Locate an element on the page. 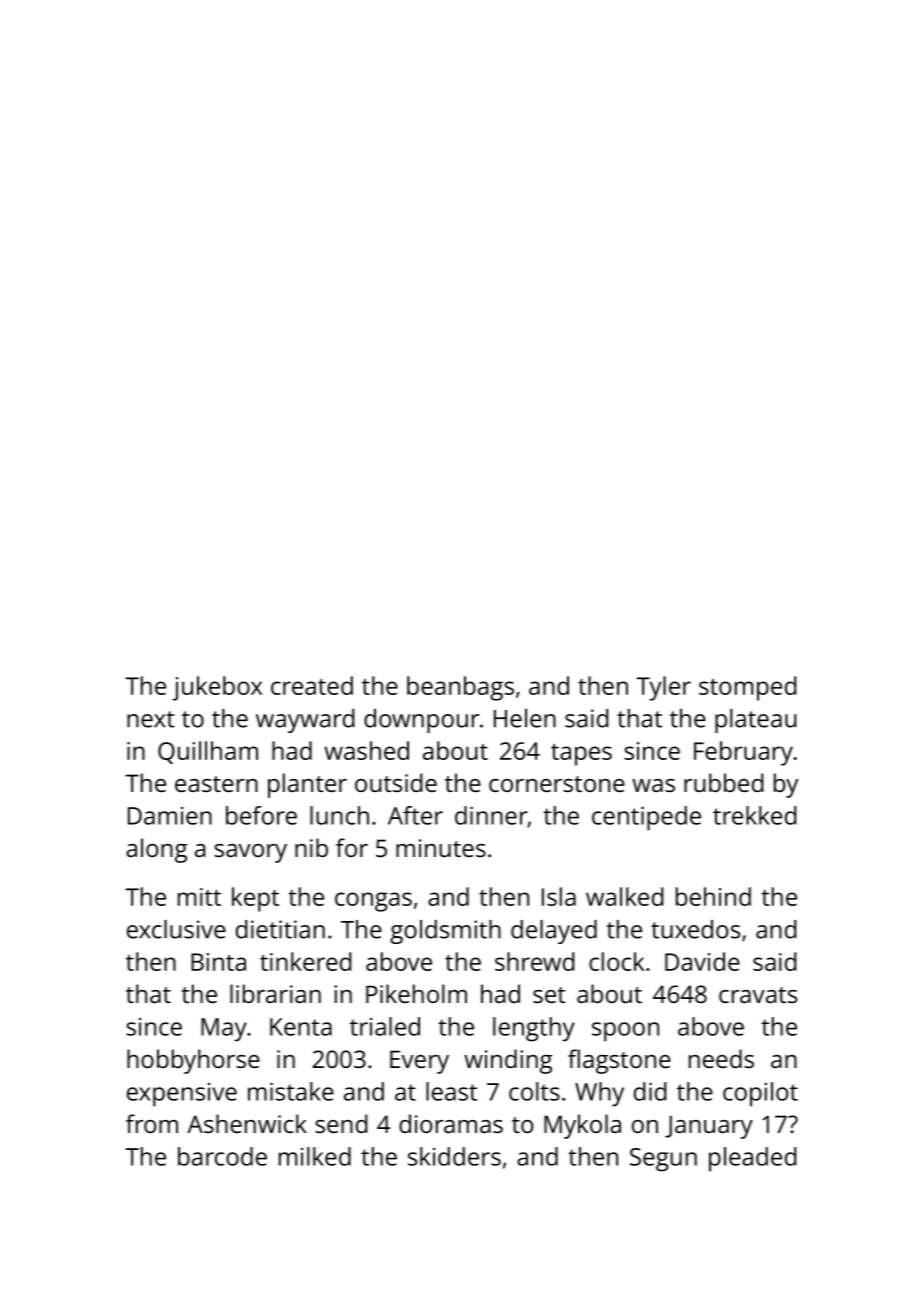 The height and width of the image is (1311, 924). spoon is located at coordinates (625, 1032).
